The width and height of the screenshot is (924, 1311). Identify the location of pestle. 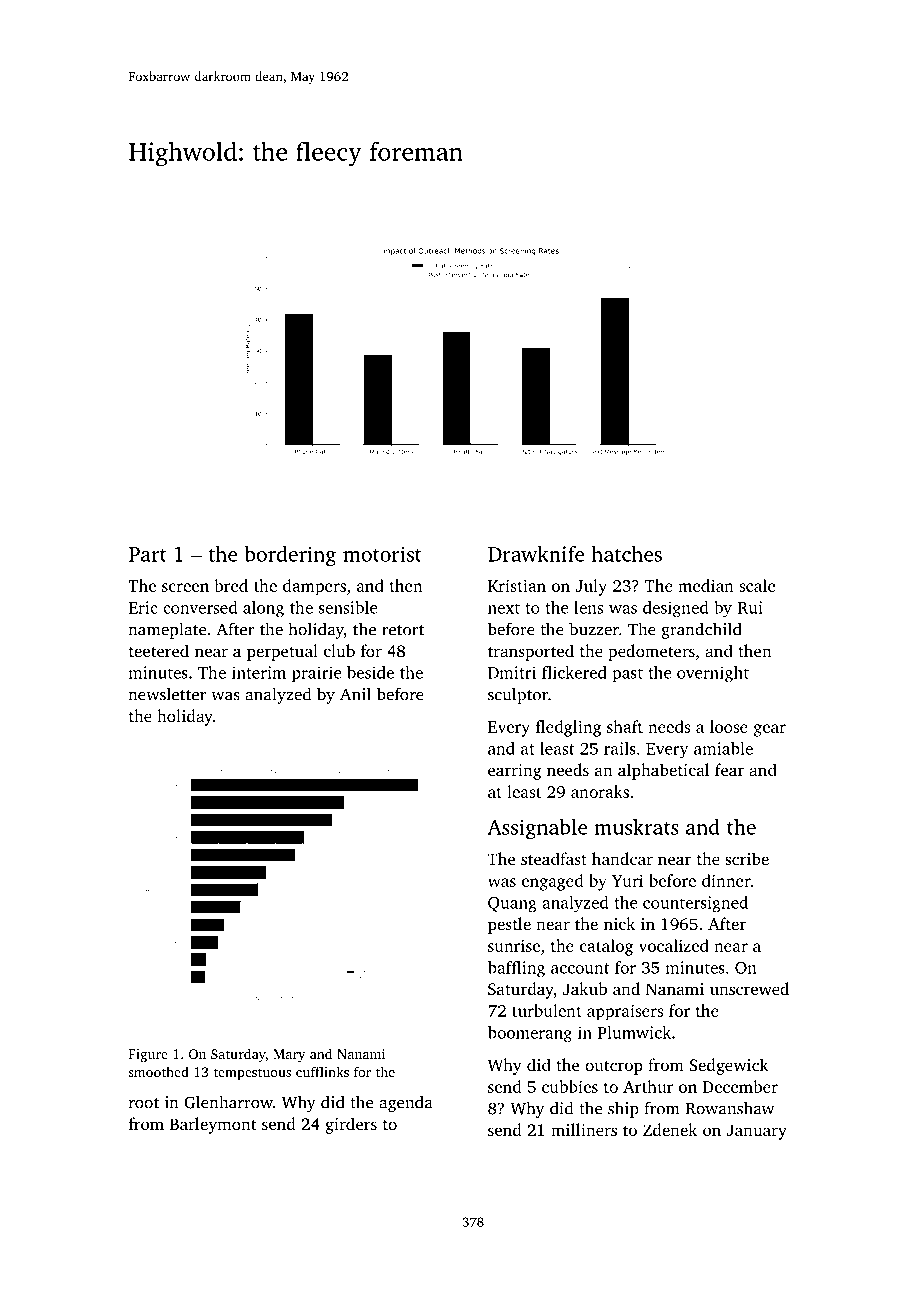
(509, 925).
